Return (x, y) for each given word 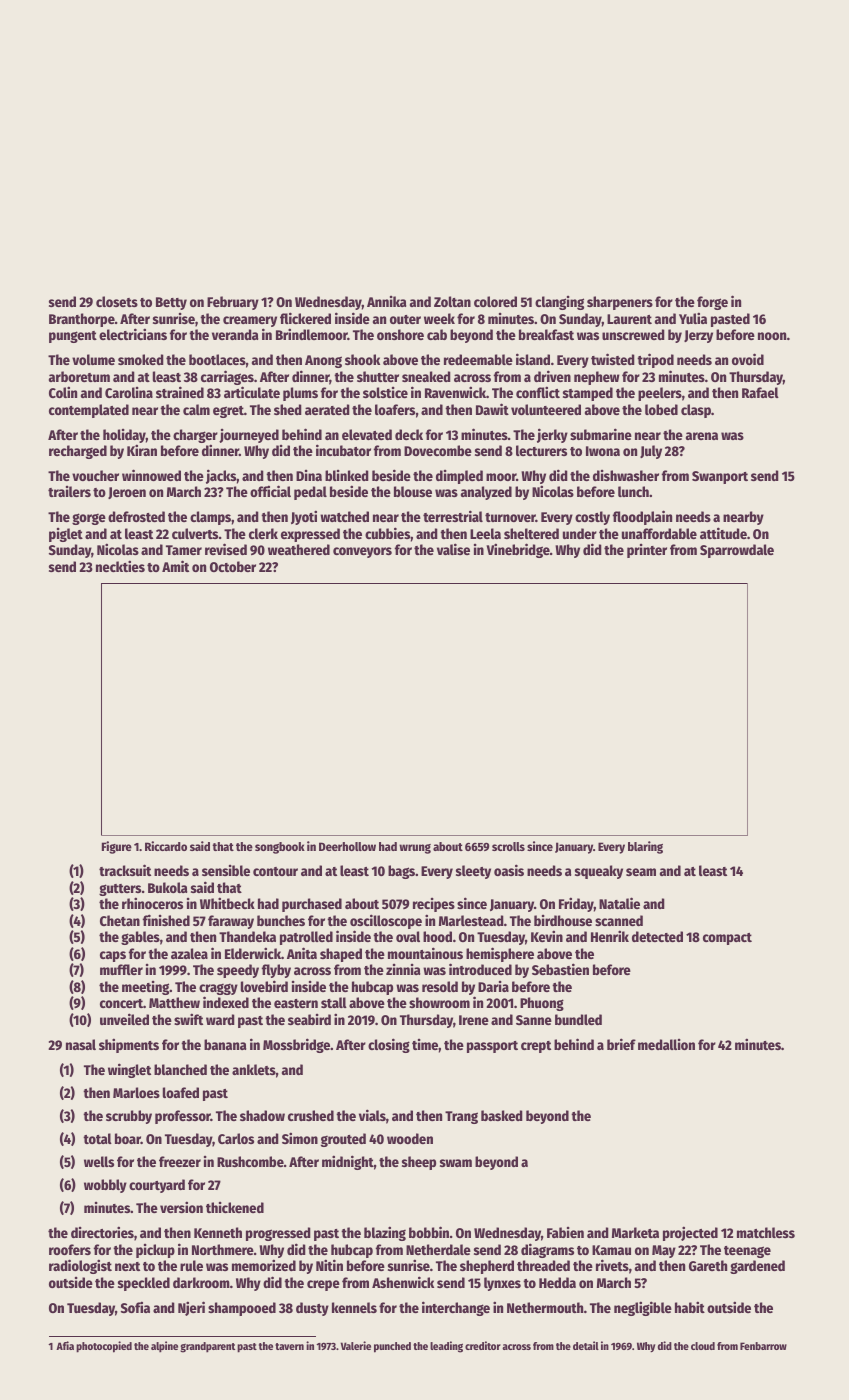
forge (712, 303)
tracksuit (125, 870)
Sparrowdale (737, 551)
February (233, 303)
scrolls (508, 846)
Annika (386, 301)
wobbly (105, 1186)
